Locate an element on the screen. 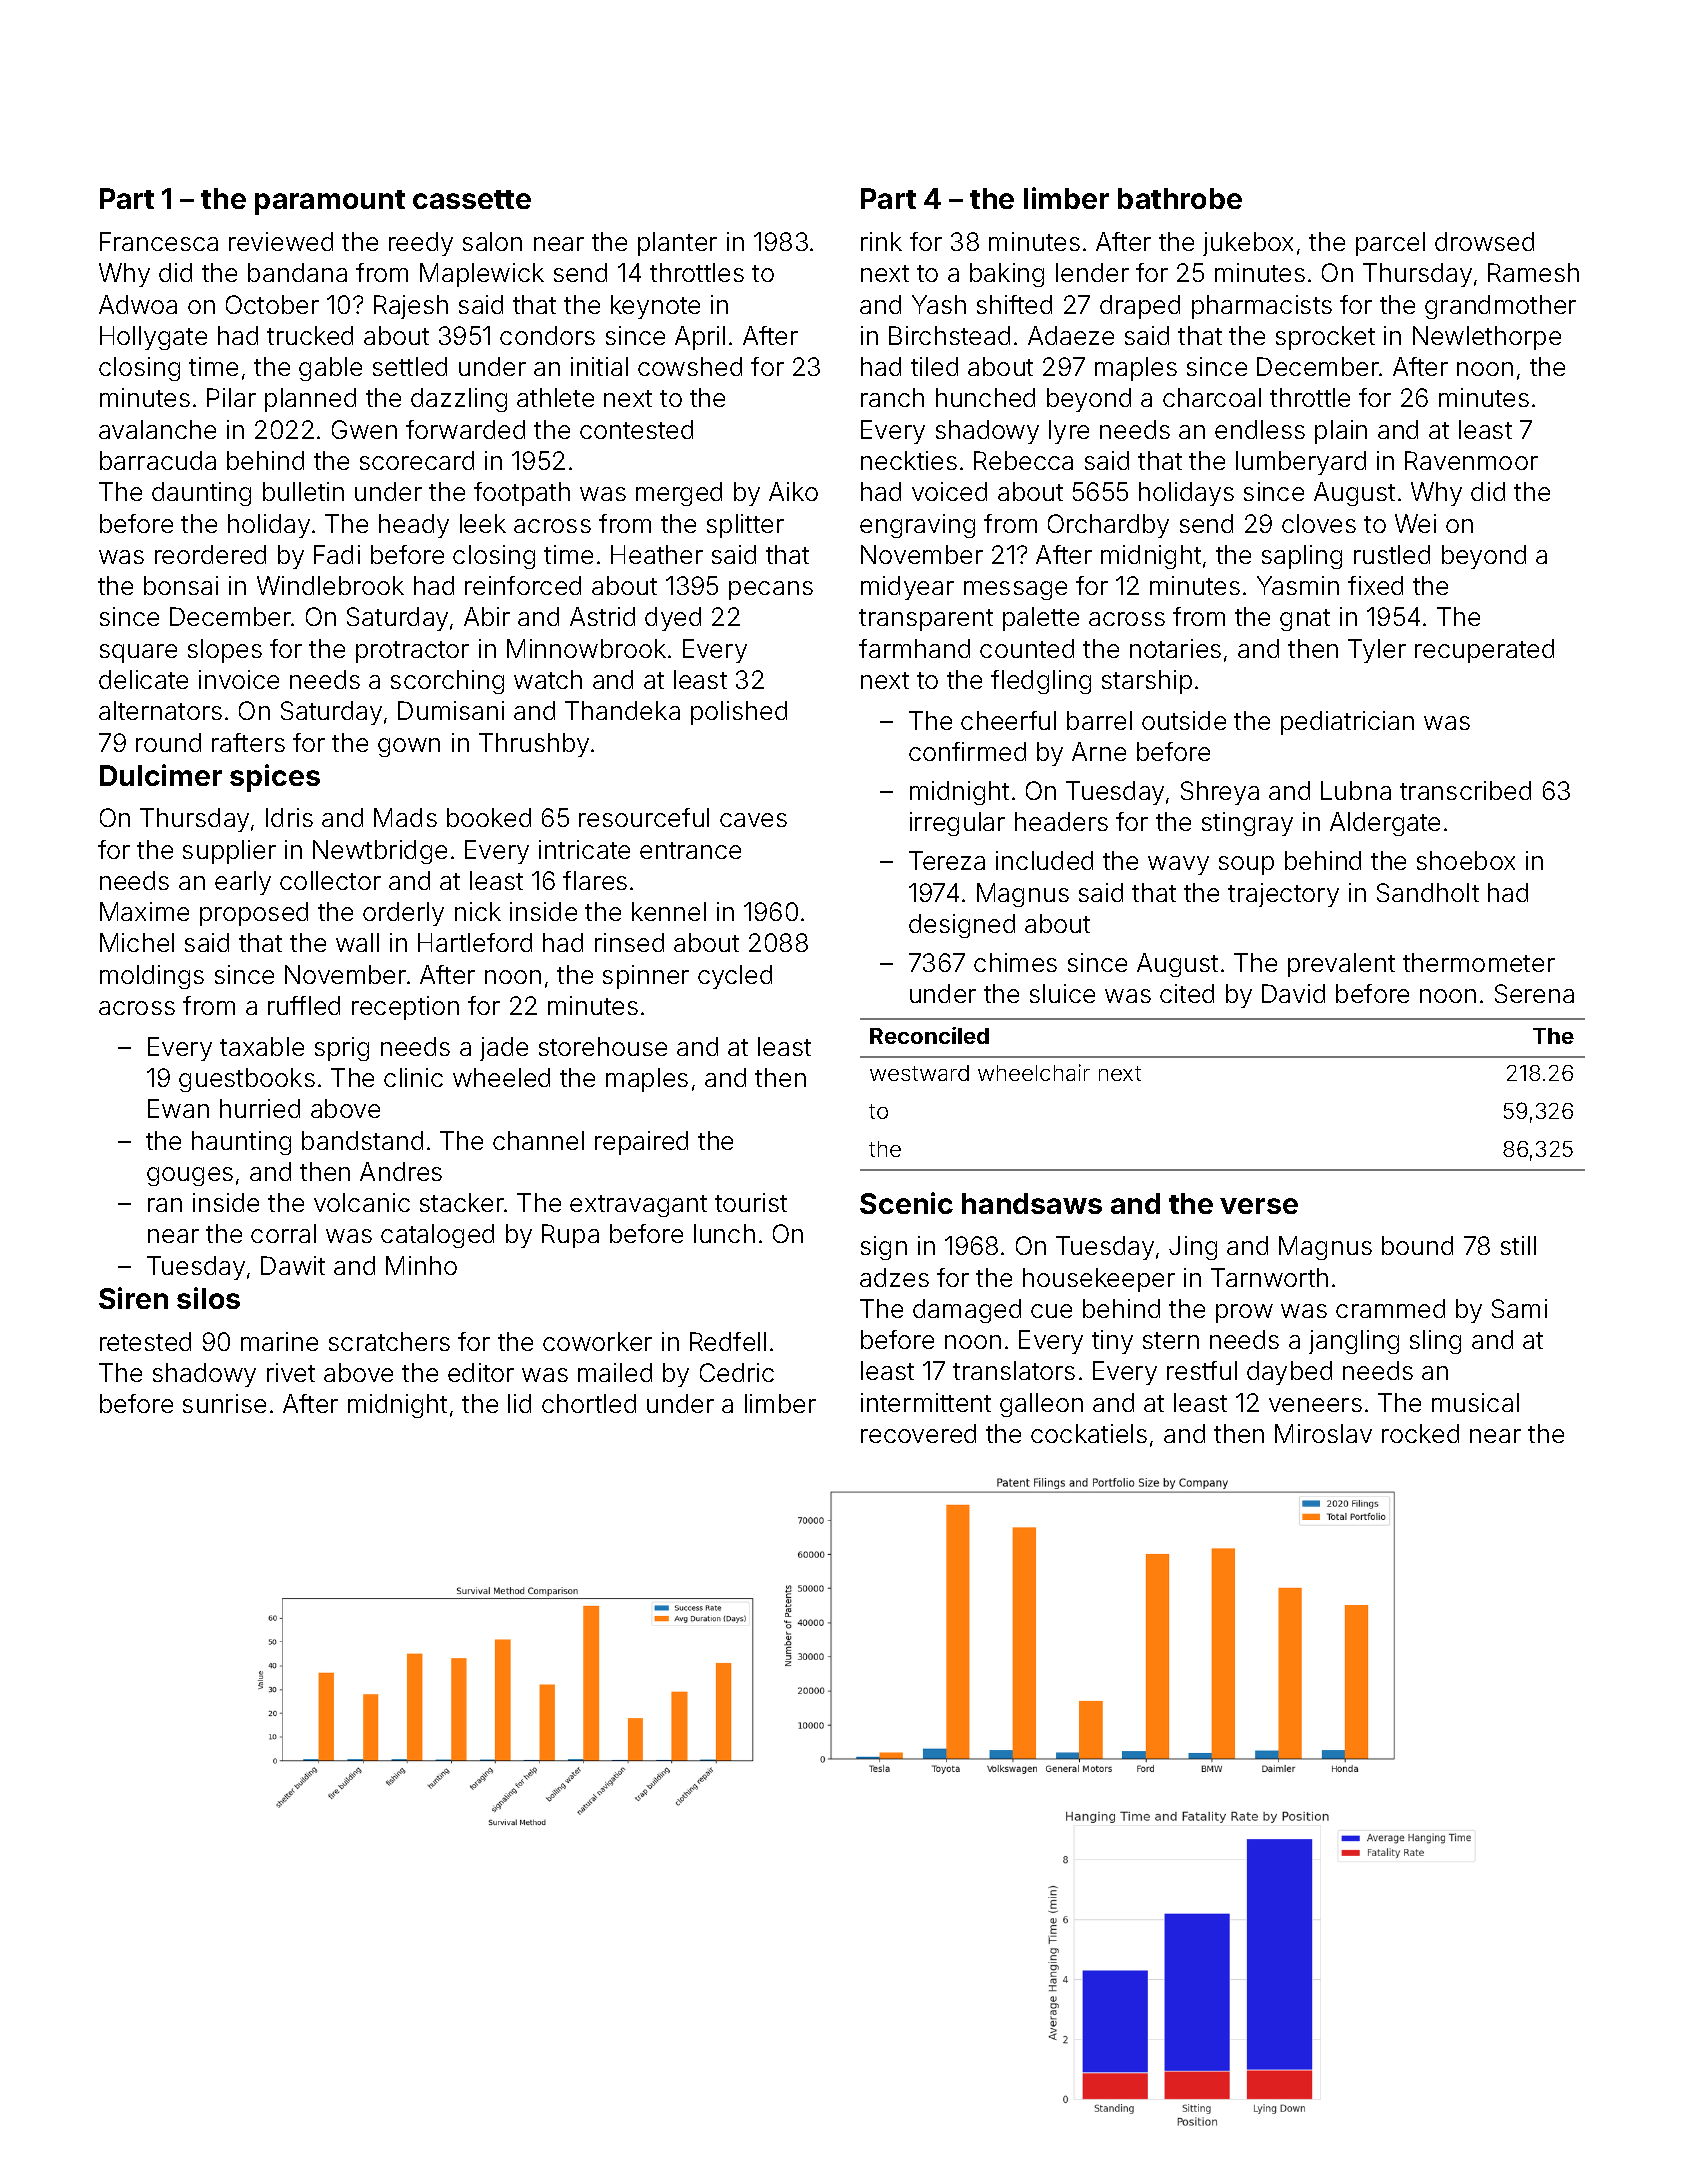 This screenshot has height=2178, width=1683. paramount is located at coordinates (330, 202).
